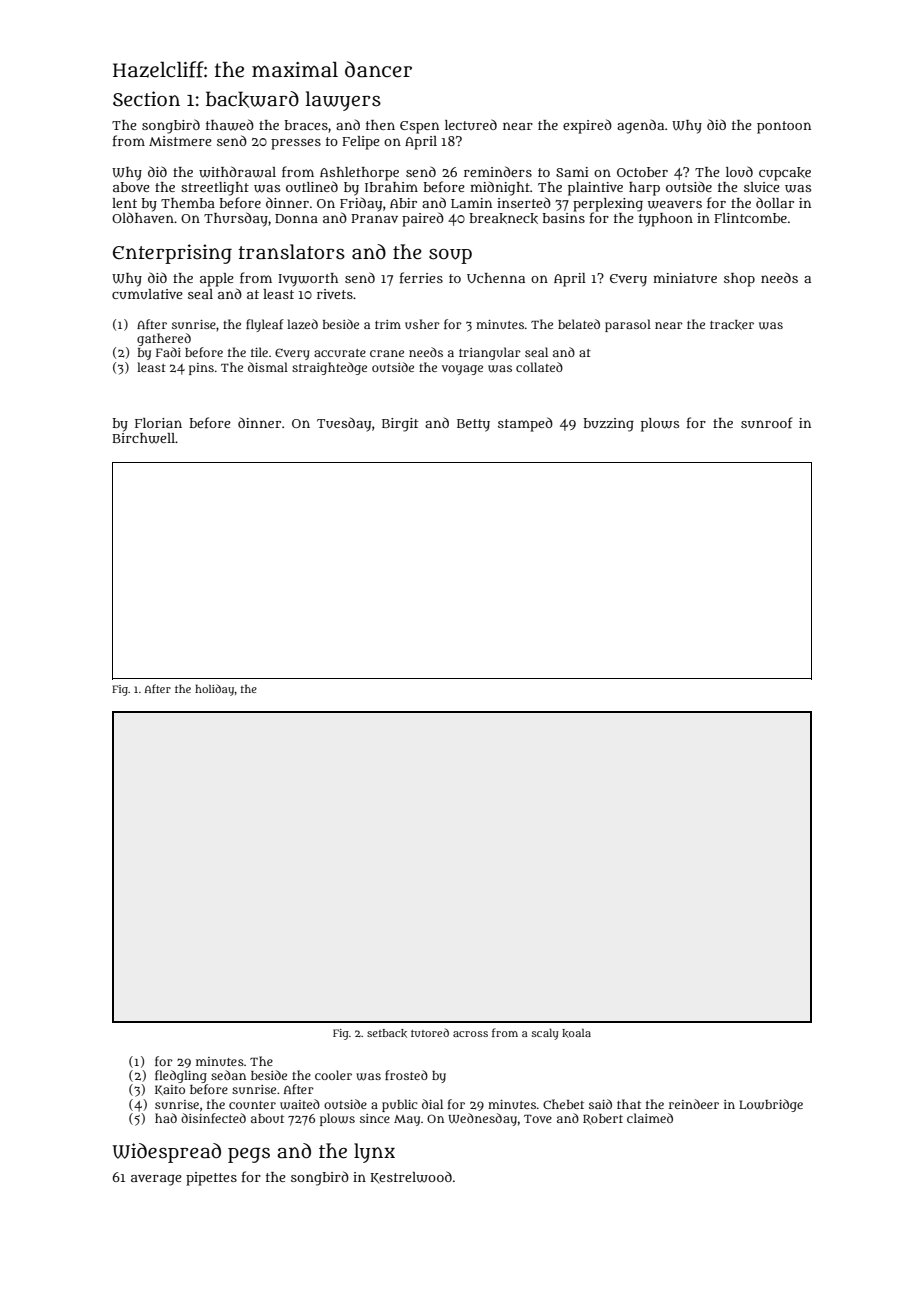  Describe the element at coordinates (490, 353) in the screenshot. I see `triangular` at that location.
